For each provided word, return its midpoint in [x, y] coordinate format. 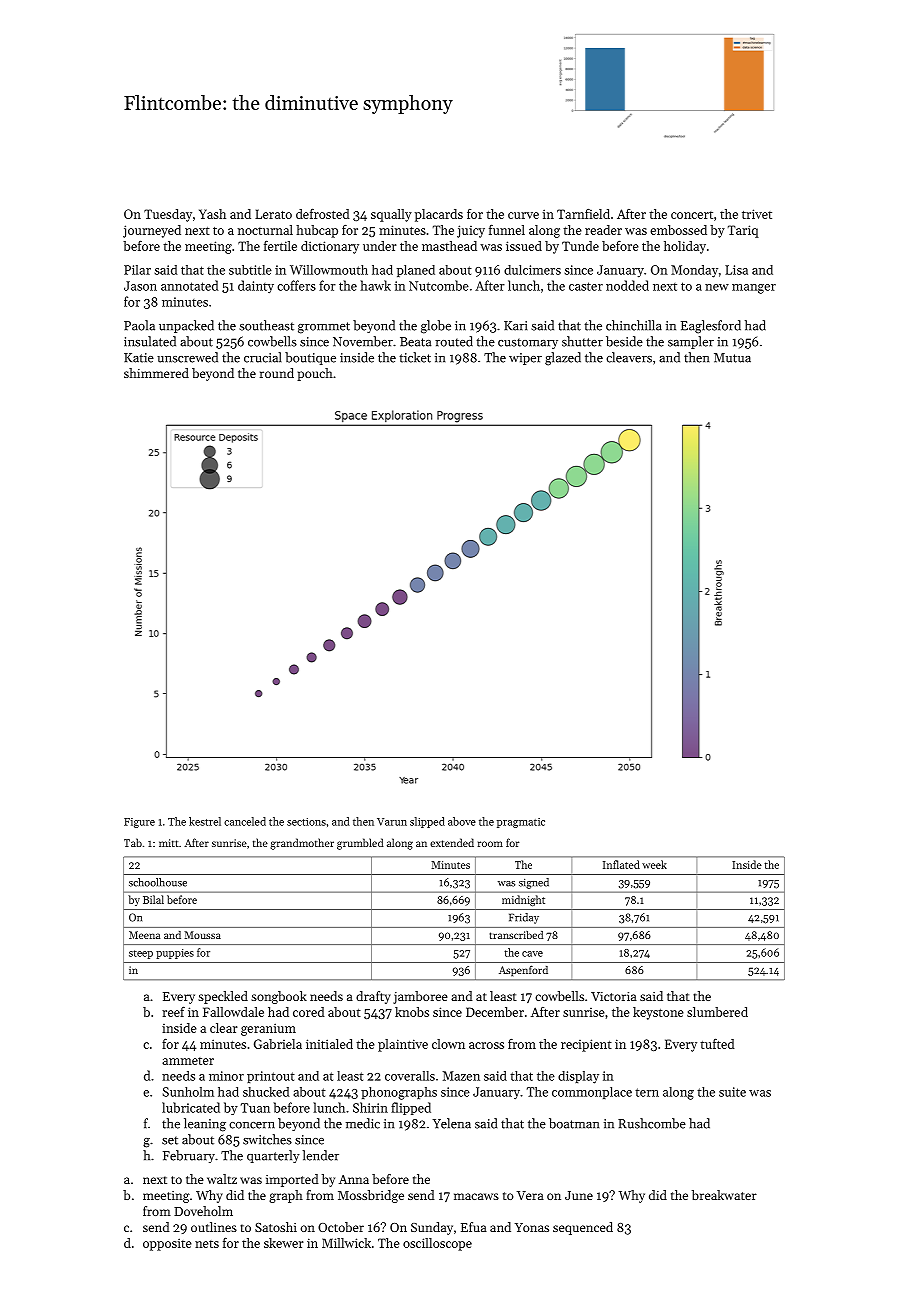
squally [391, 215]
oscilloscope [437, 1244]
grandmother [302, 844]
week [654, 864]
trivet [757, 214]
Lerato [273, 214]
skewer [284, 1243]
